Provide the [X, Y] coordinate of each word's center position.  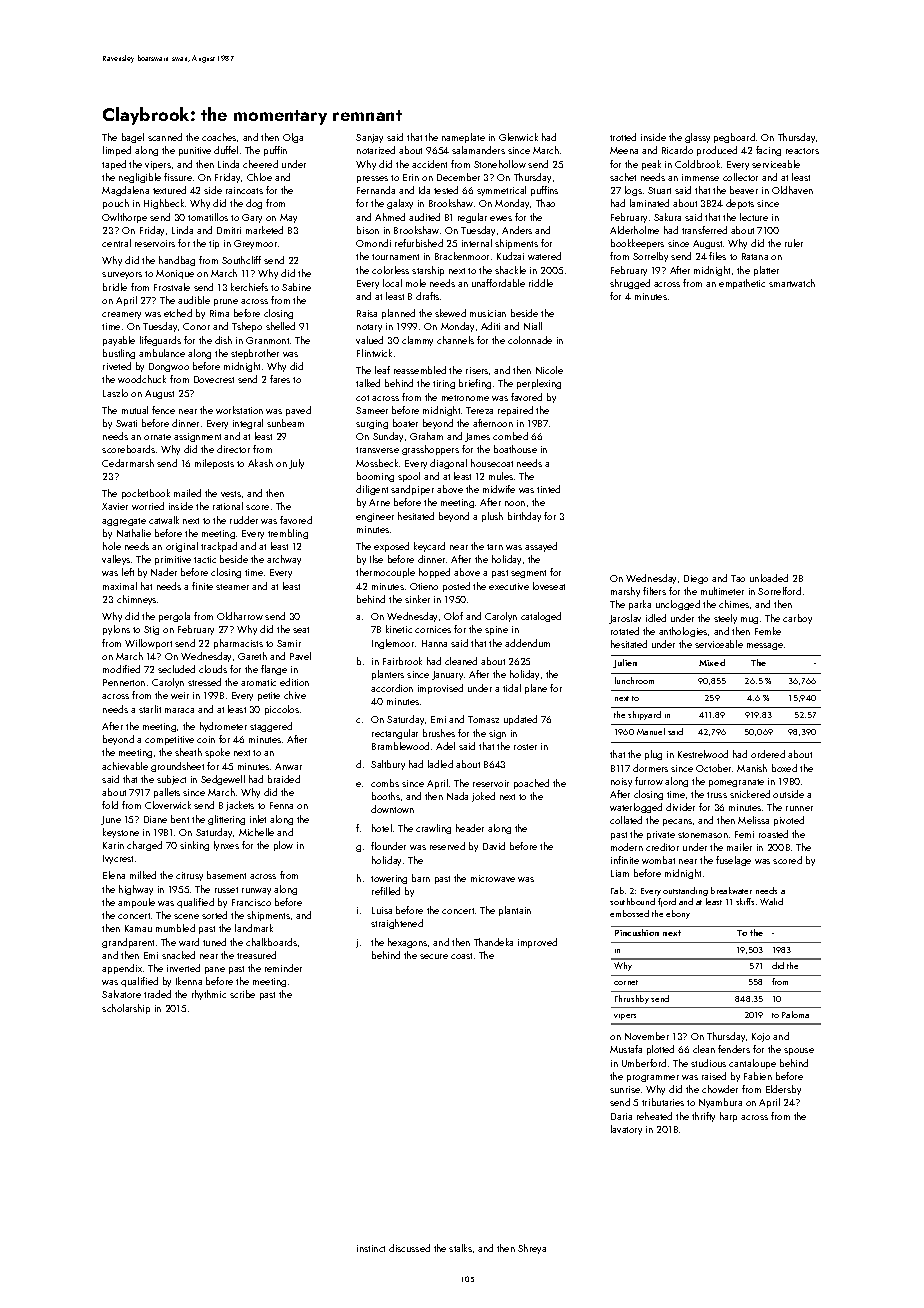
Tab [617, 890]
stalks [460, 1248]
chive [295, 695]
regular [472, 218]
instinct [371, 1248]
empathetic [742, 284]
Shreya [532, 1249]
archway [284, 560]
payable [119, 341]
